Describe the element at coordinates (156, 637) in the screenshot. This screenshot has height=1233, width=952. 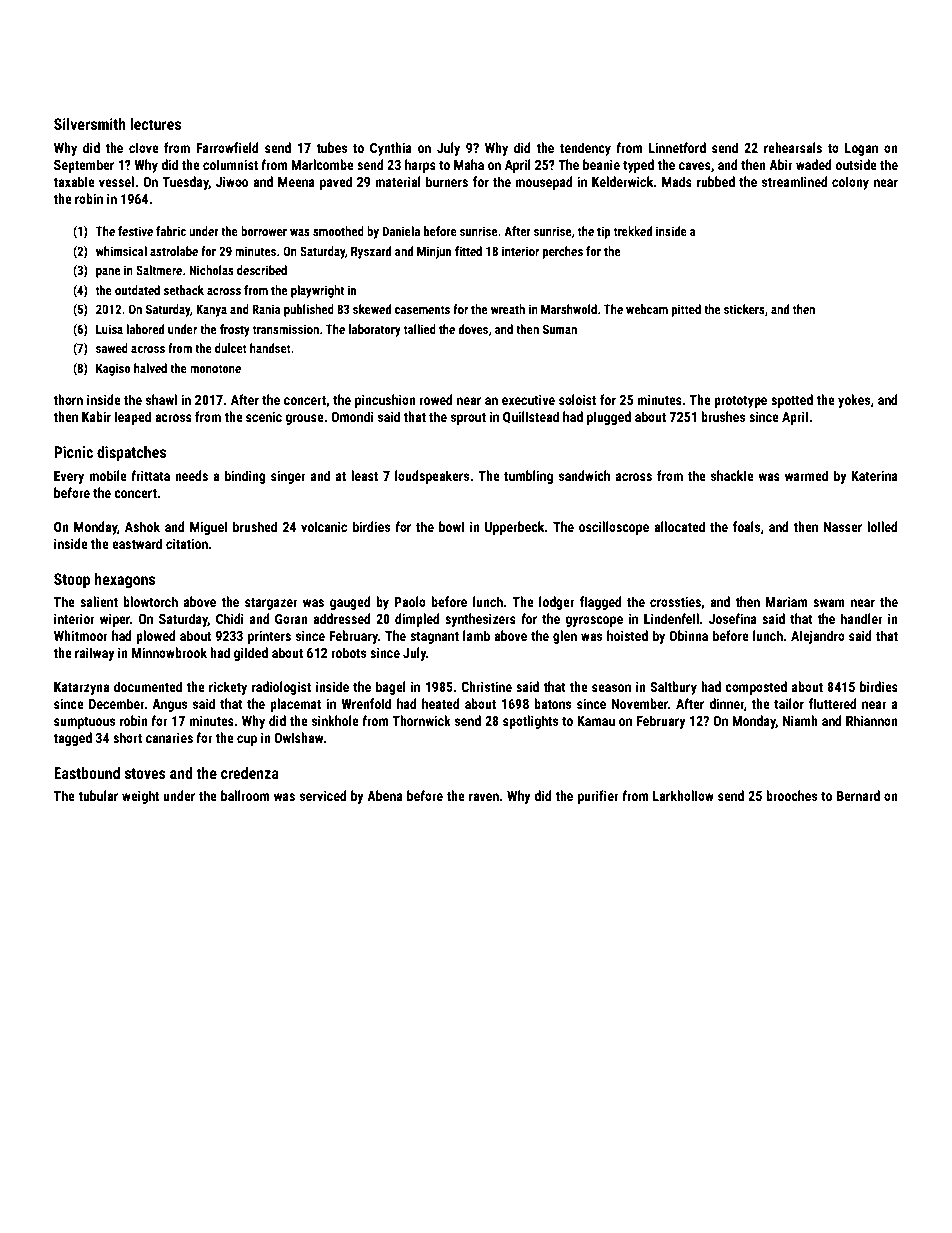
I see `plowed` at that location.
